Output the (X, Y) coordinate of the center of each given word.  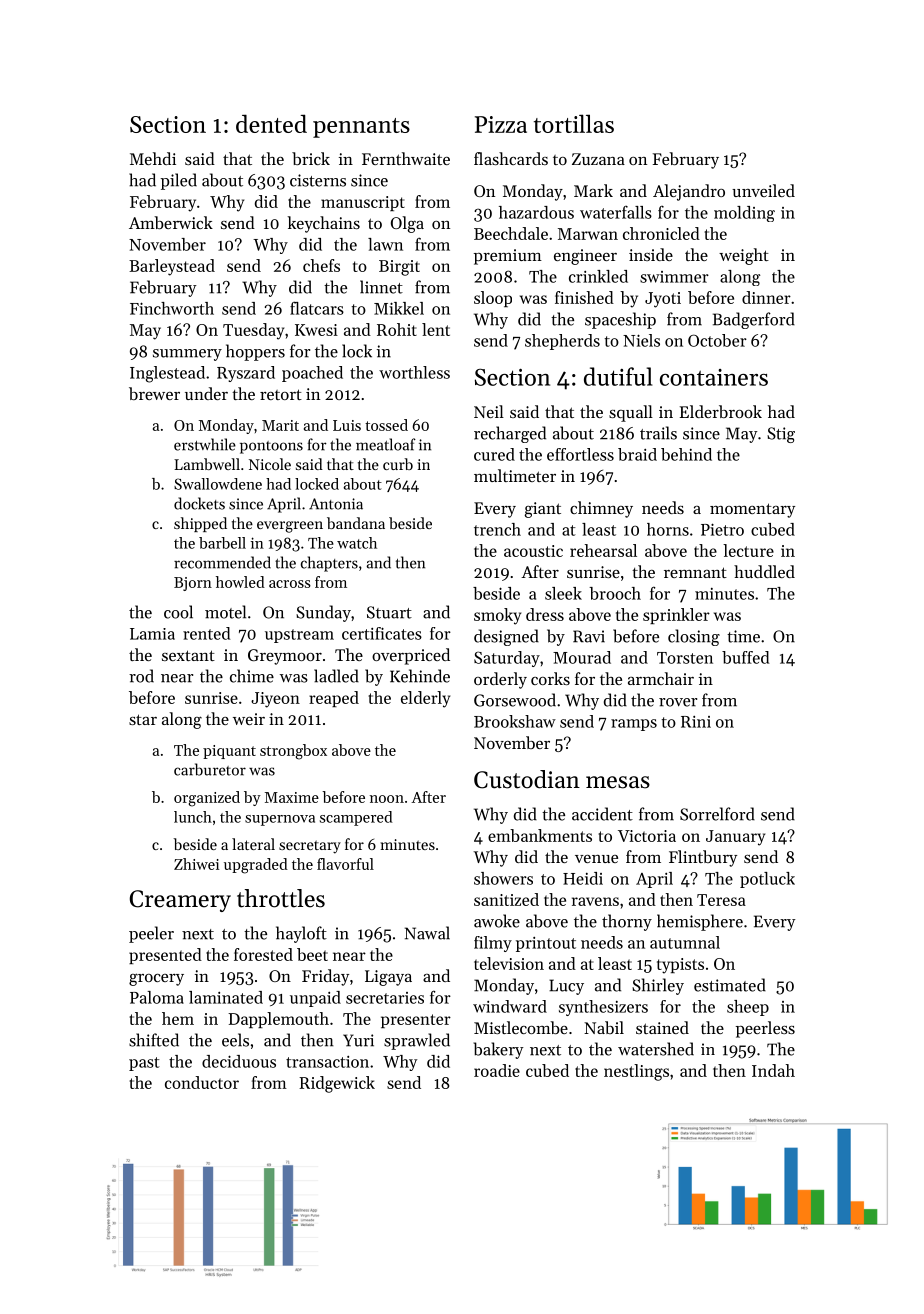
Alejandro (689, 192)
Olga (407, 224)
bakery (498, 1050)
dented (271, 123)
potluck (767, 880)
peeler (151, 934)
